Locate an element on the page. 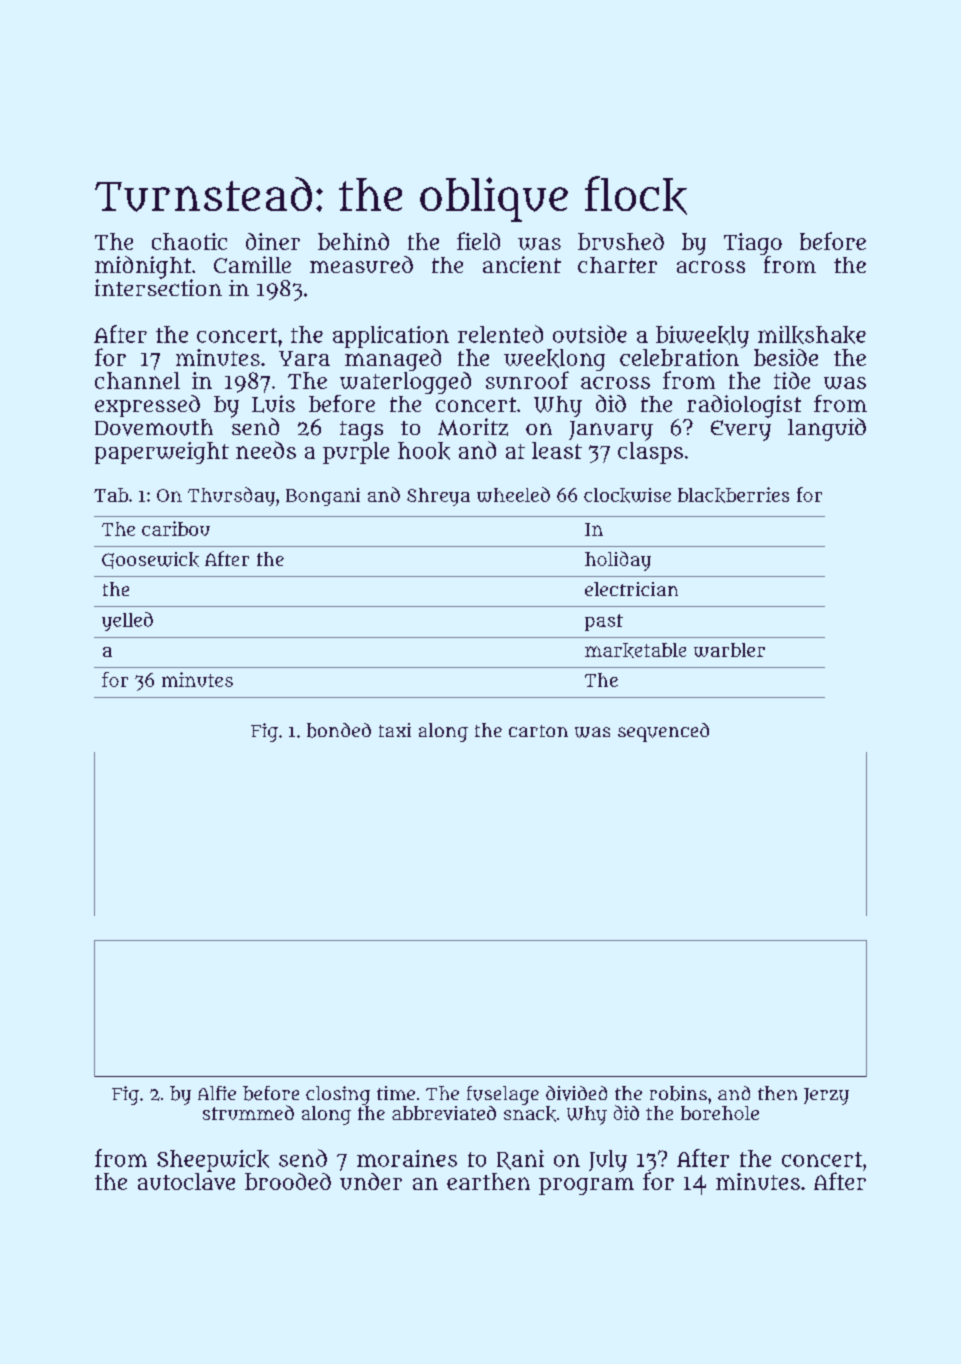 This document has width=961, height=1364. warbler is located at coordinates (729, 650).
